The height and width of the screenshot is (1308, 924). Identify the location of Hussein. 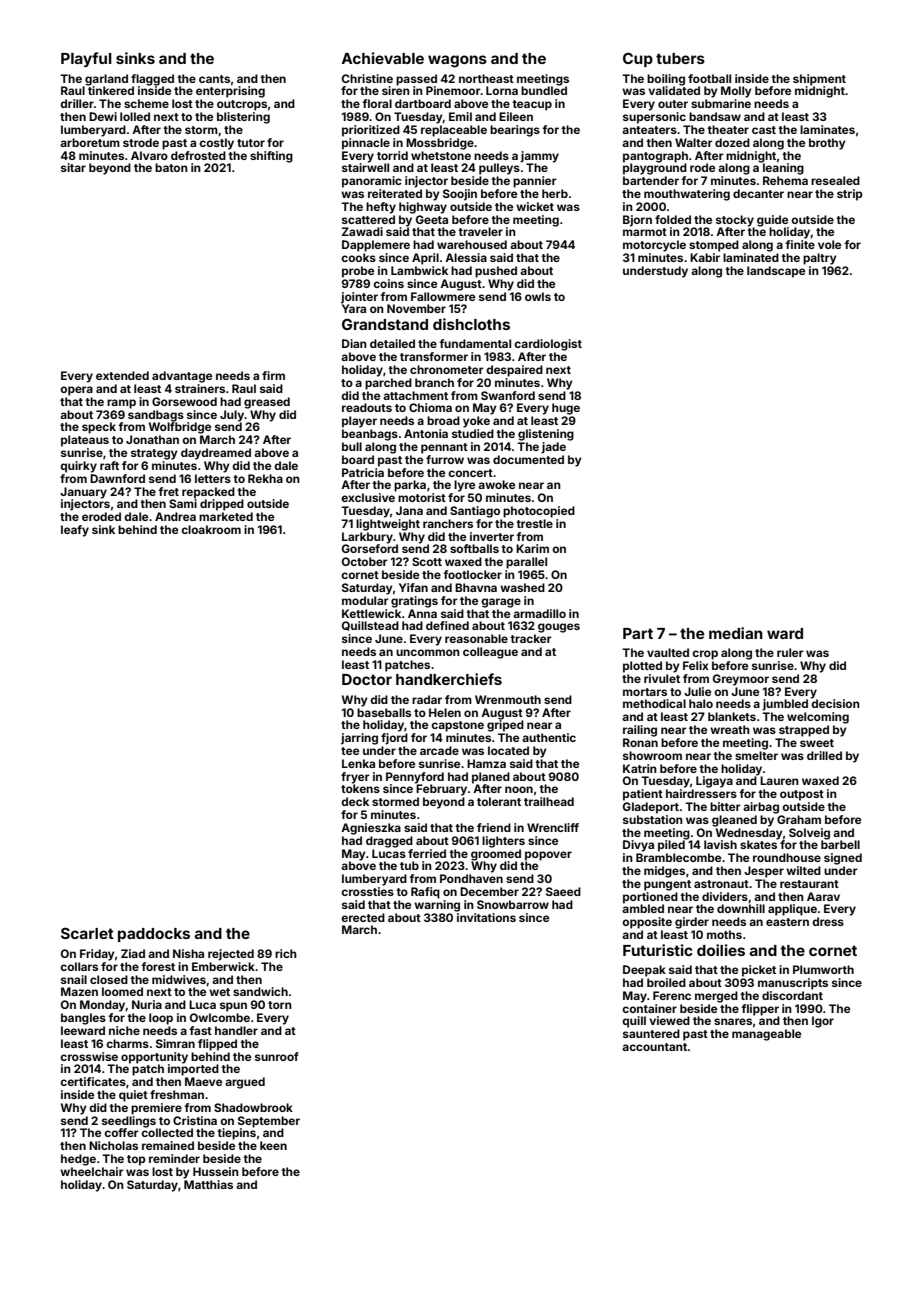
(216, 1171).
